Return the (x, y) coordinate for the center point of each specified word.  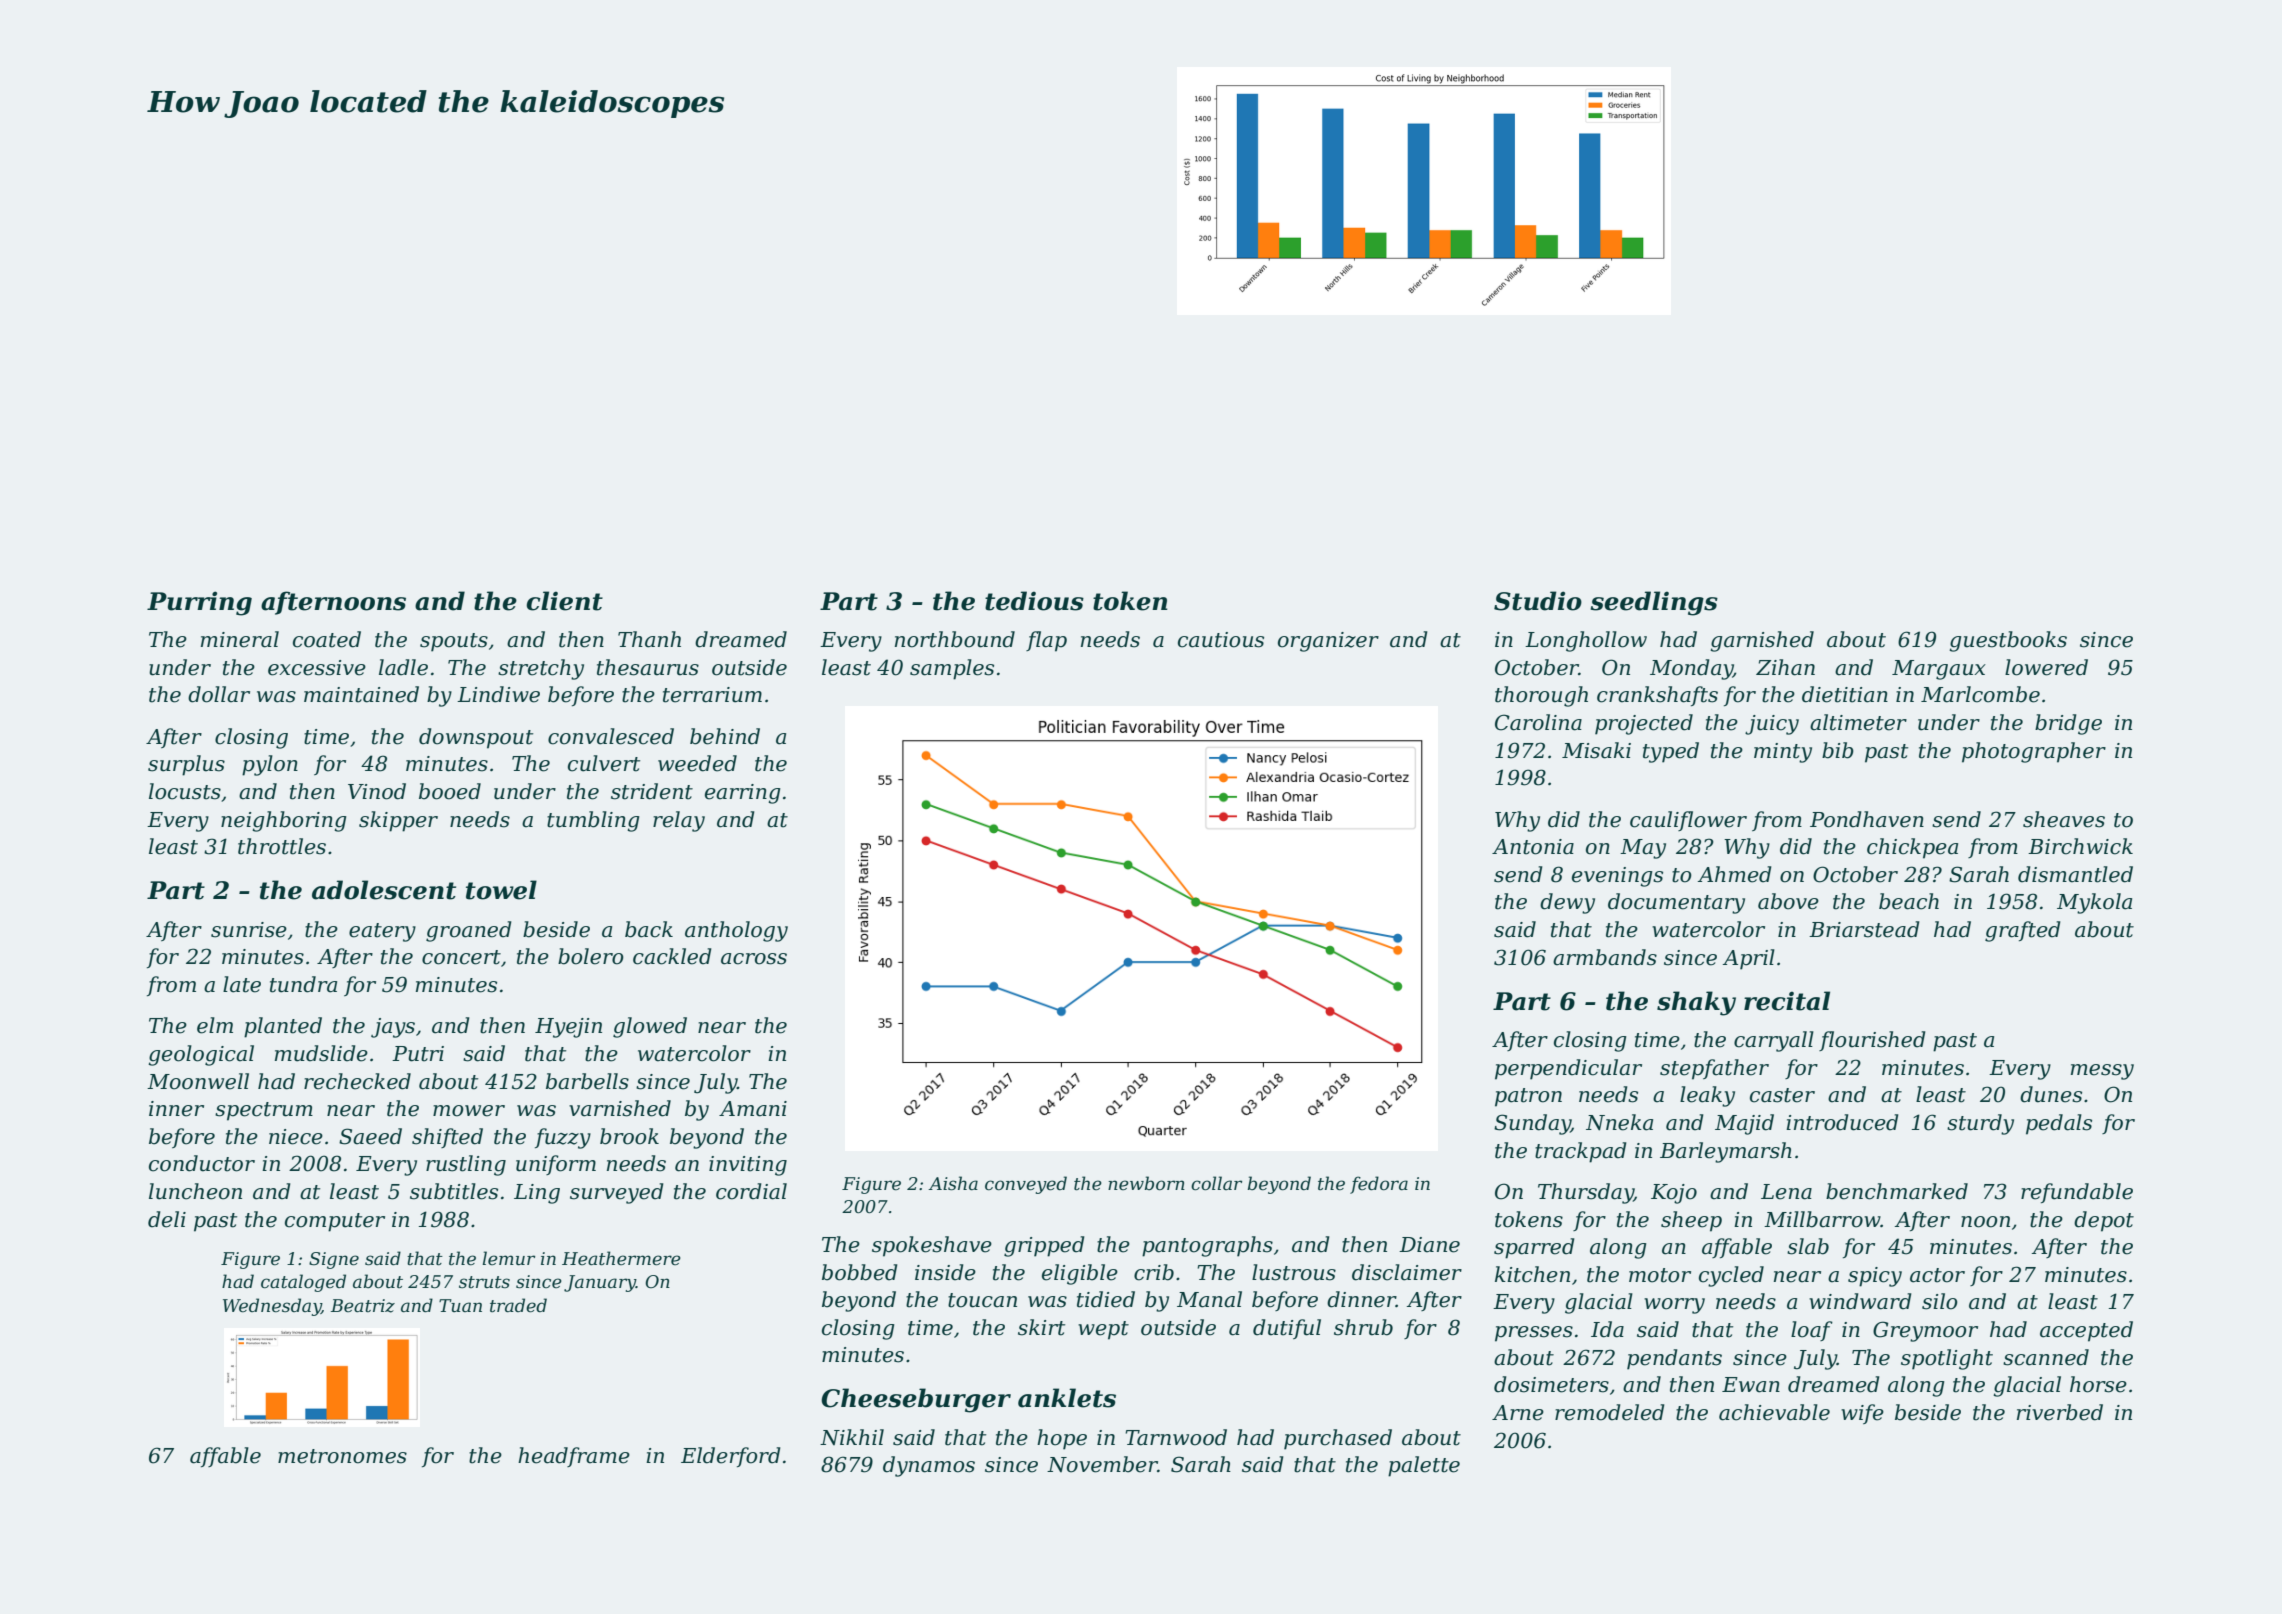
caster (1782, 1095)
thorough (1541, 696)
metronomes (342, 1456)
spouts (454, 642)
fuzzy (563, 1138)
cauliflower (1688, 821)
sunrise (249, 930)
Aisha (953, 1183)
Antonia (1533, 847)
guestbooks (2008, 641)
